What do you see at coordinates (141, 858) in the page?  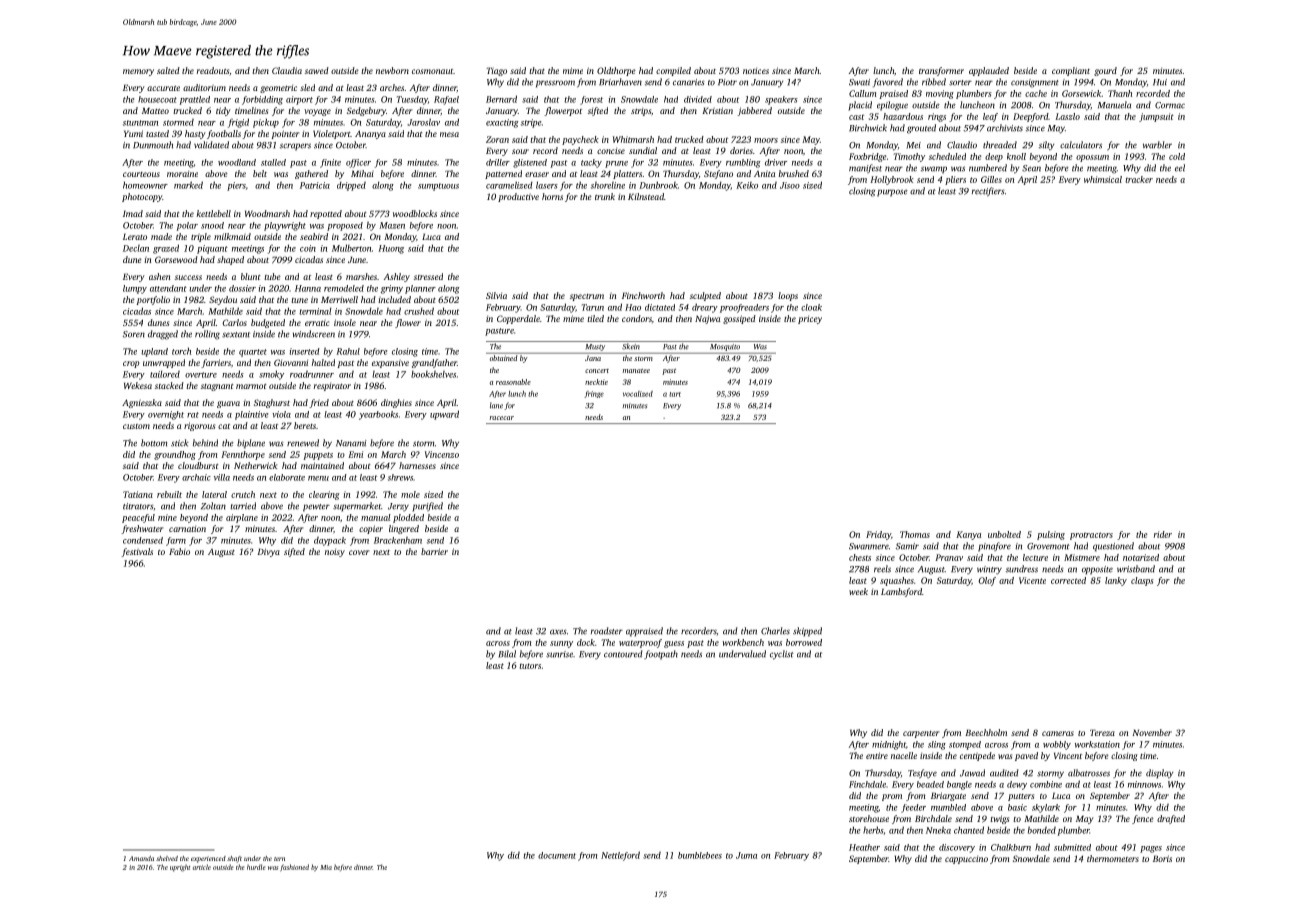 I see `Amanda` at bounding box center [141, 858].
